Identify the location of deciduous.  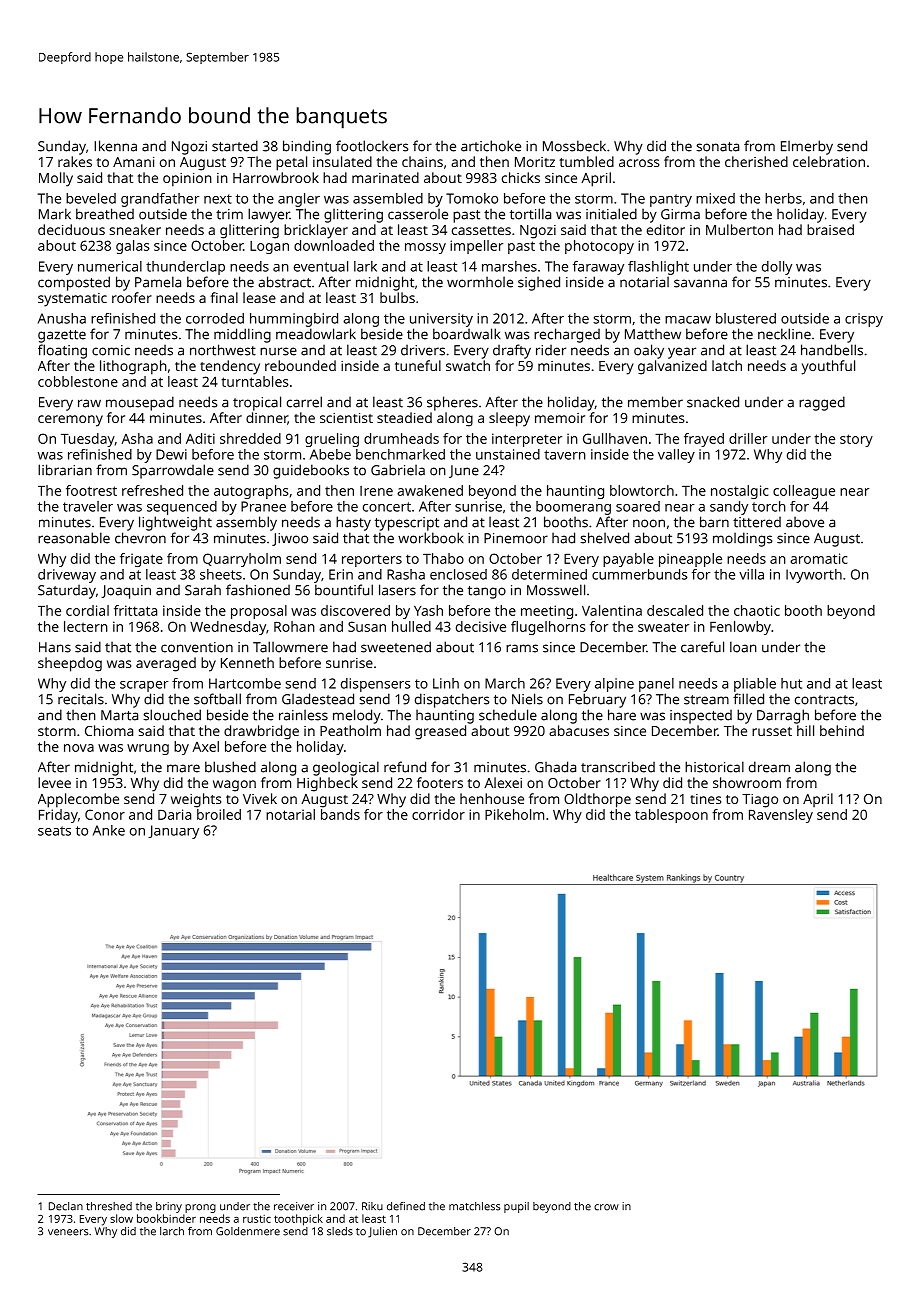
(71, 229).
